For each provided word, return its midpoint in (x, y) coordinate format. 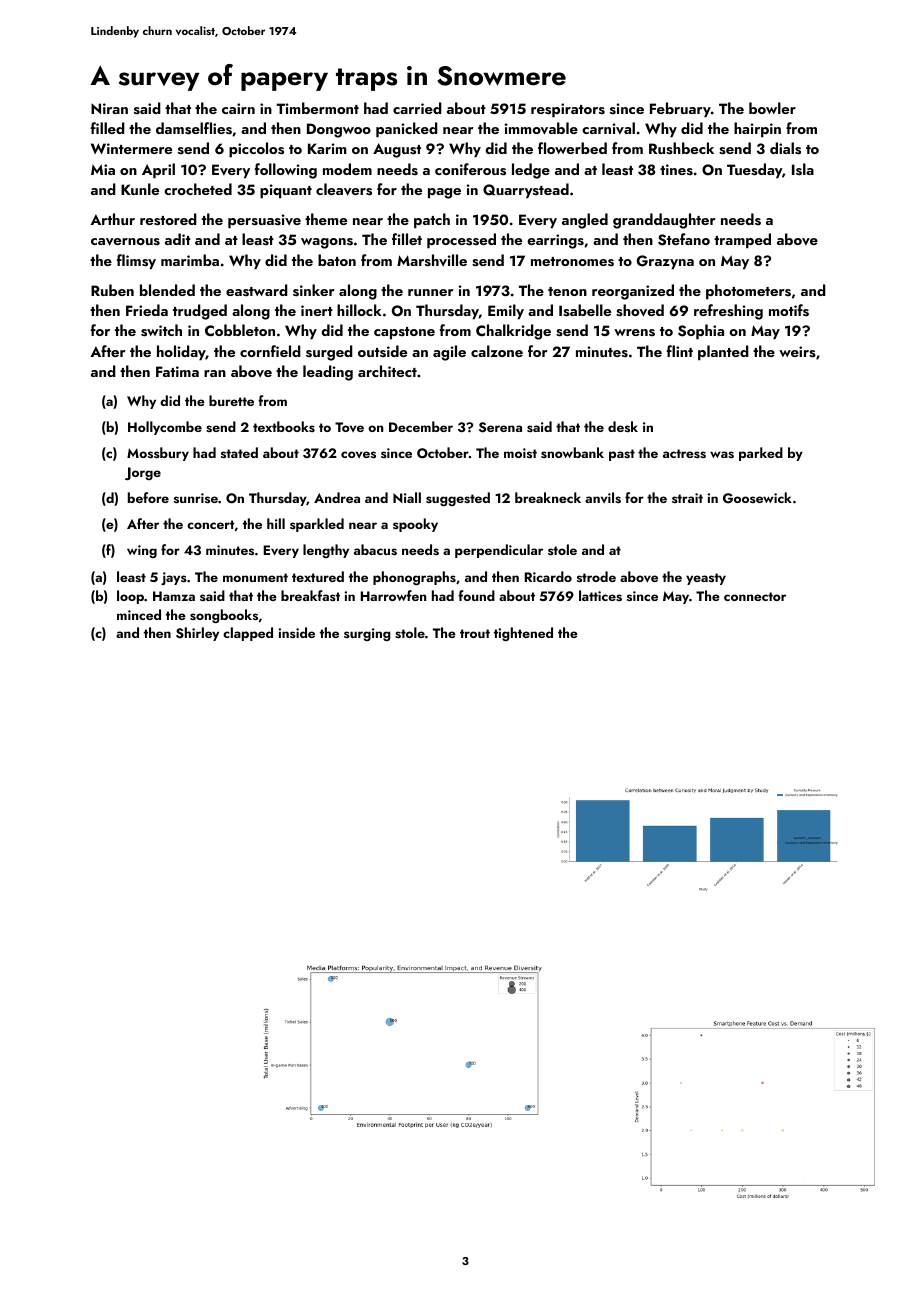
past (622, 455)
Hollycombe (165, 428)
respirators (568, 110)
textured (318, 576)
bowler (772, 108)
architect (387, 371)
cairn (238, 108)
